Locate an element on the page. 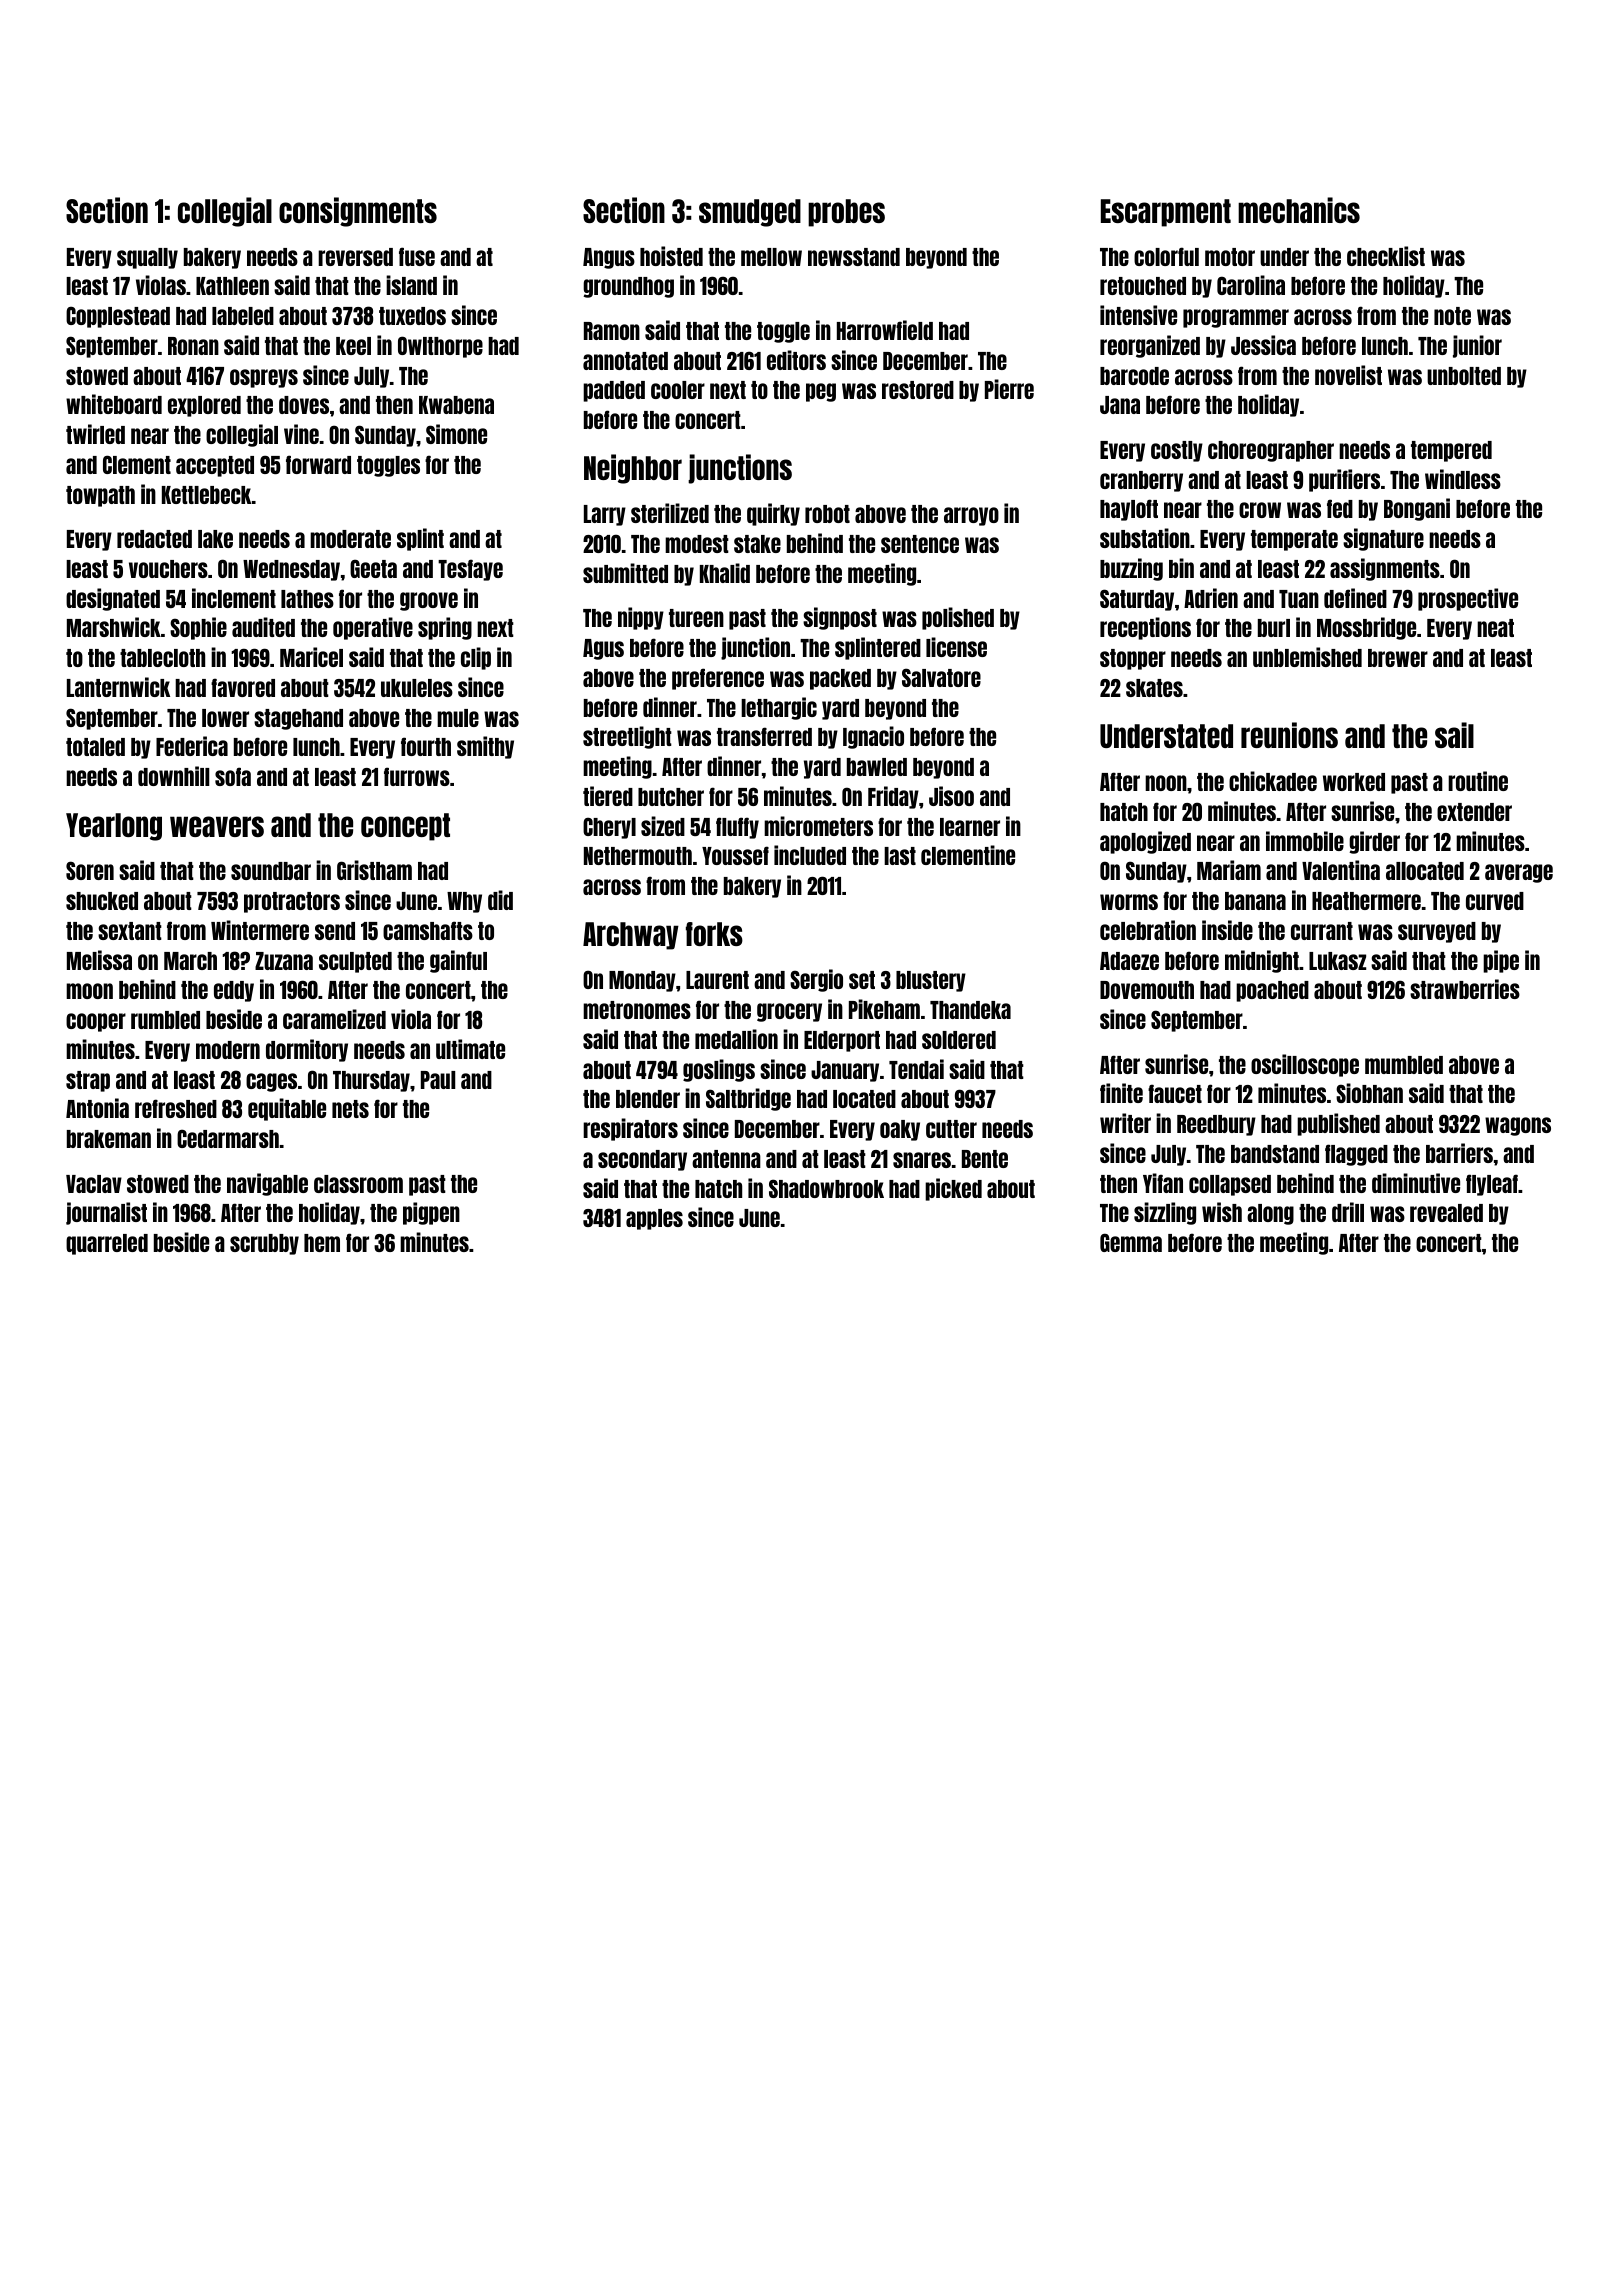  Harrowfield is located at coordinates (885, 330).
